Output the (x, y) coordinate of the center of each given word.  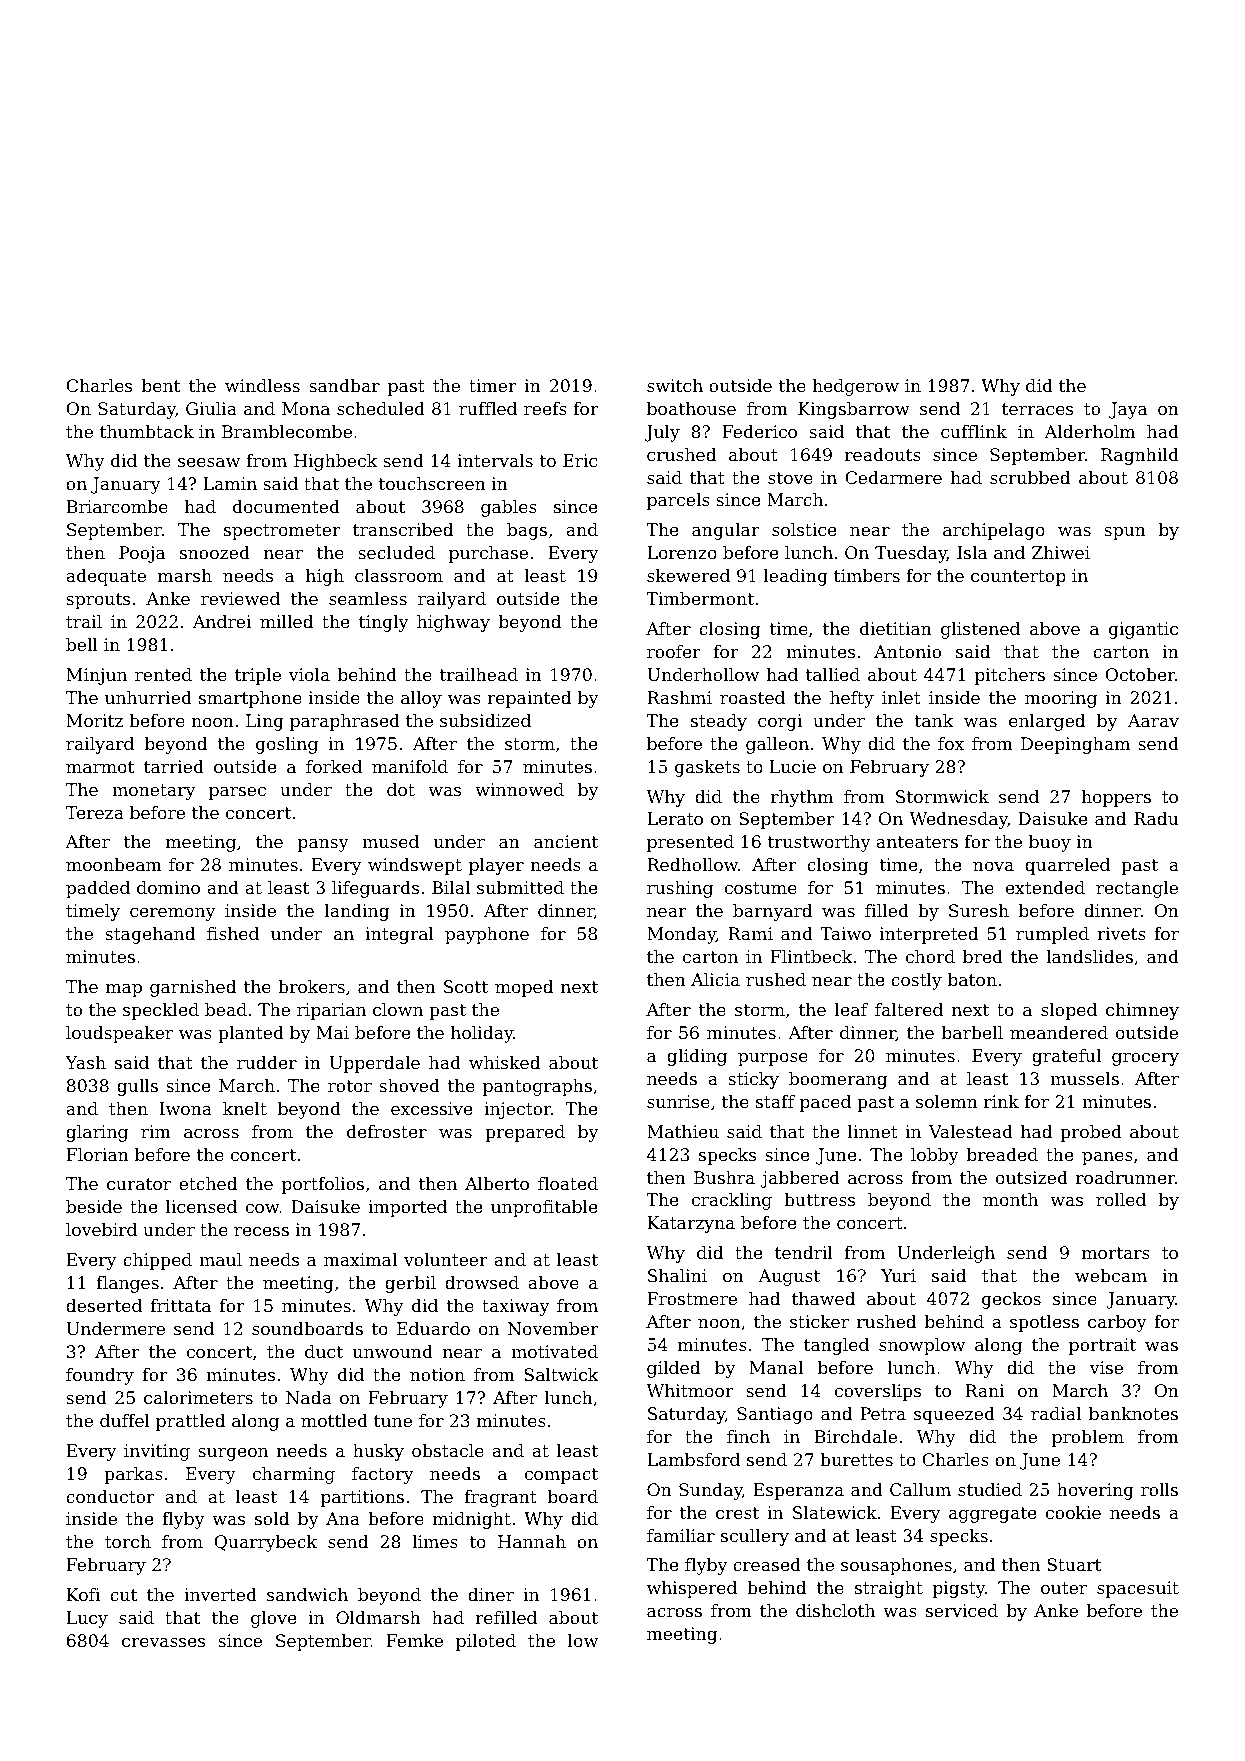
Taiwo (845, 933)
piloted (486, 1642)
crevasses (163, 1642)
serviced (962, 1610)
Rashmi (679, 697)
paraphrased (345, 722)
